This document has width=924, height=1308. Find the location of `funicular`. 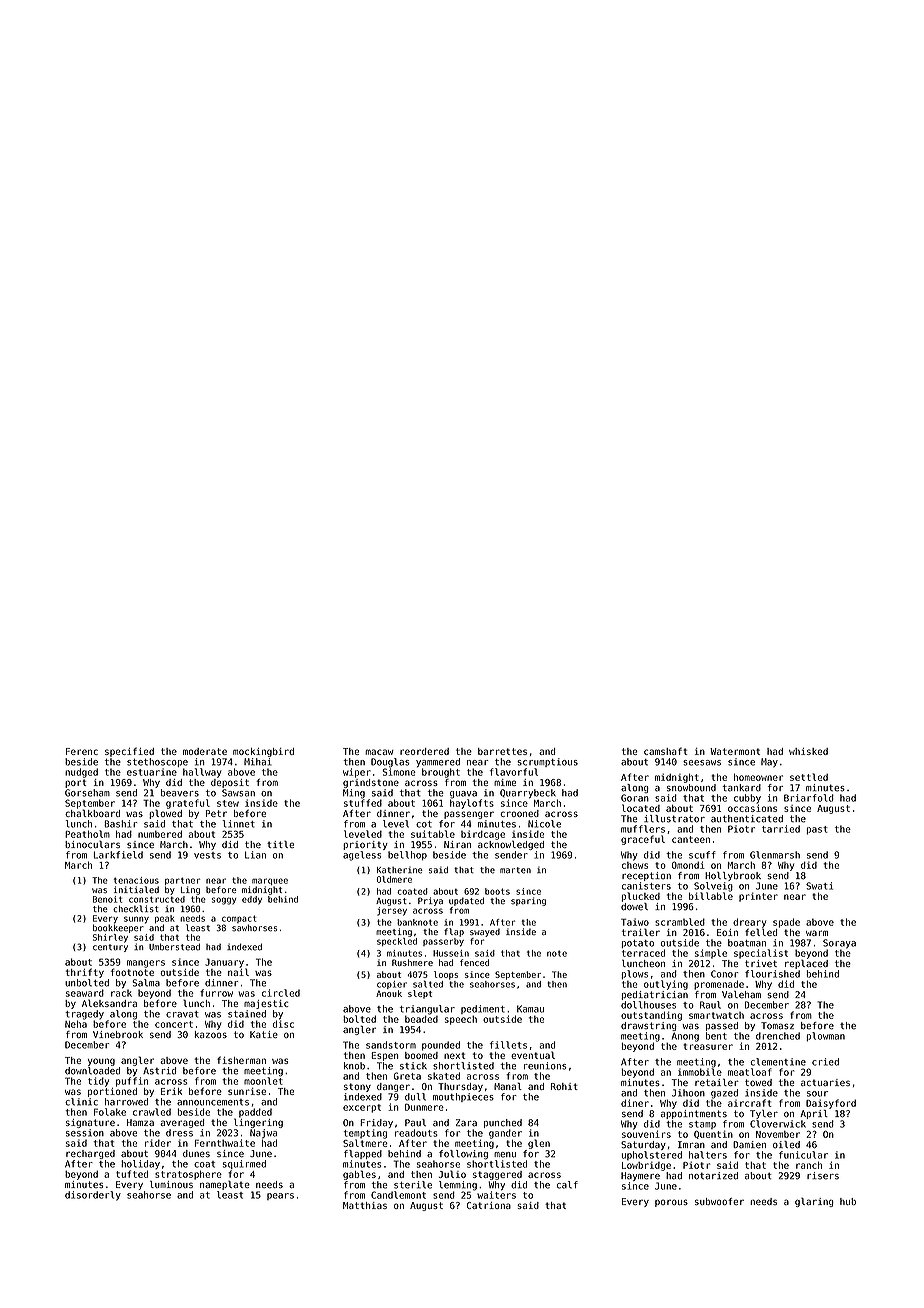

funicular is located at coordinates (803, 1155).
